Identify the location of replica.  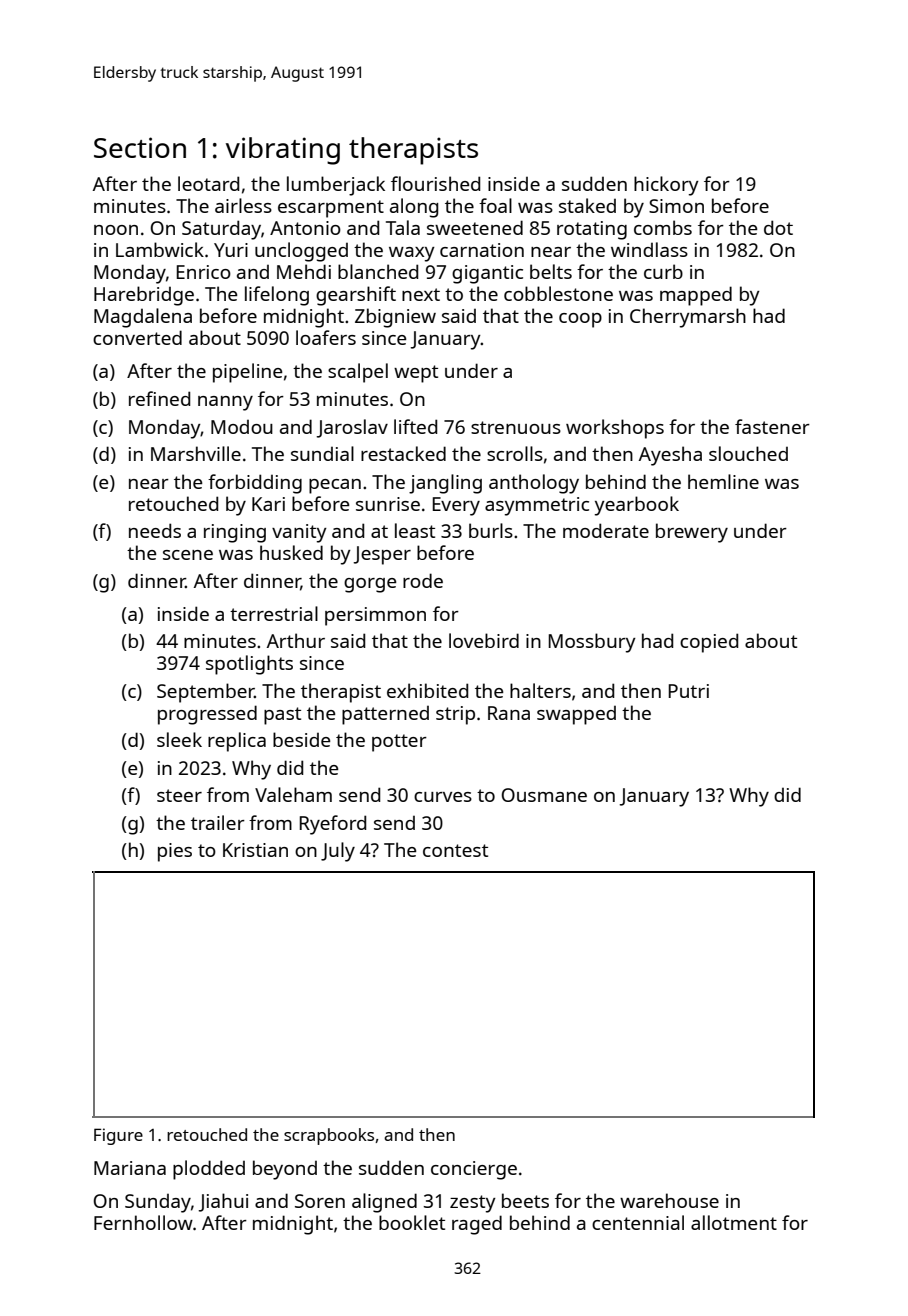
(237, 742).
